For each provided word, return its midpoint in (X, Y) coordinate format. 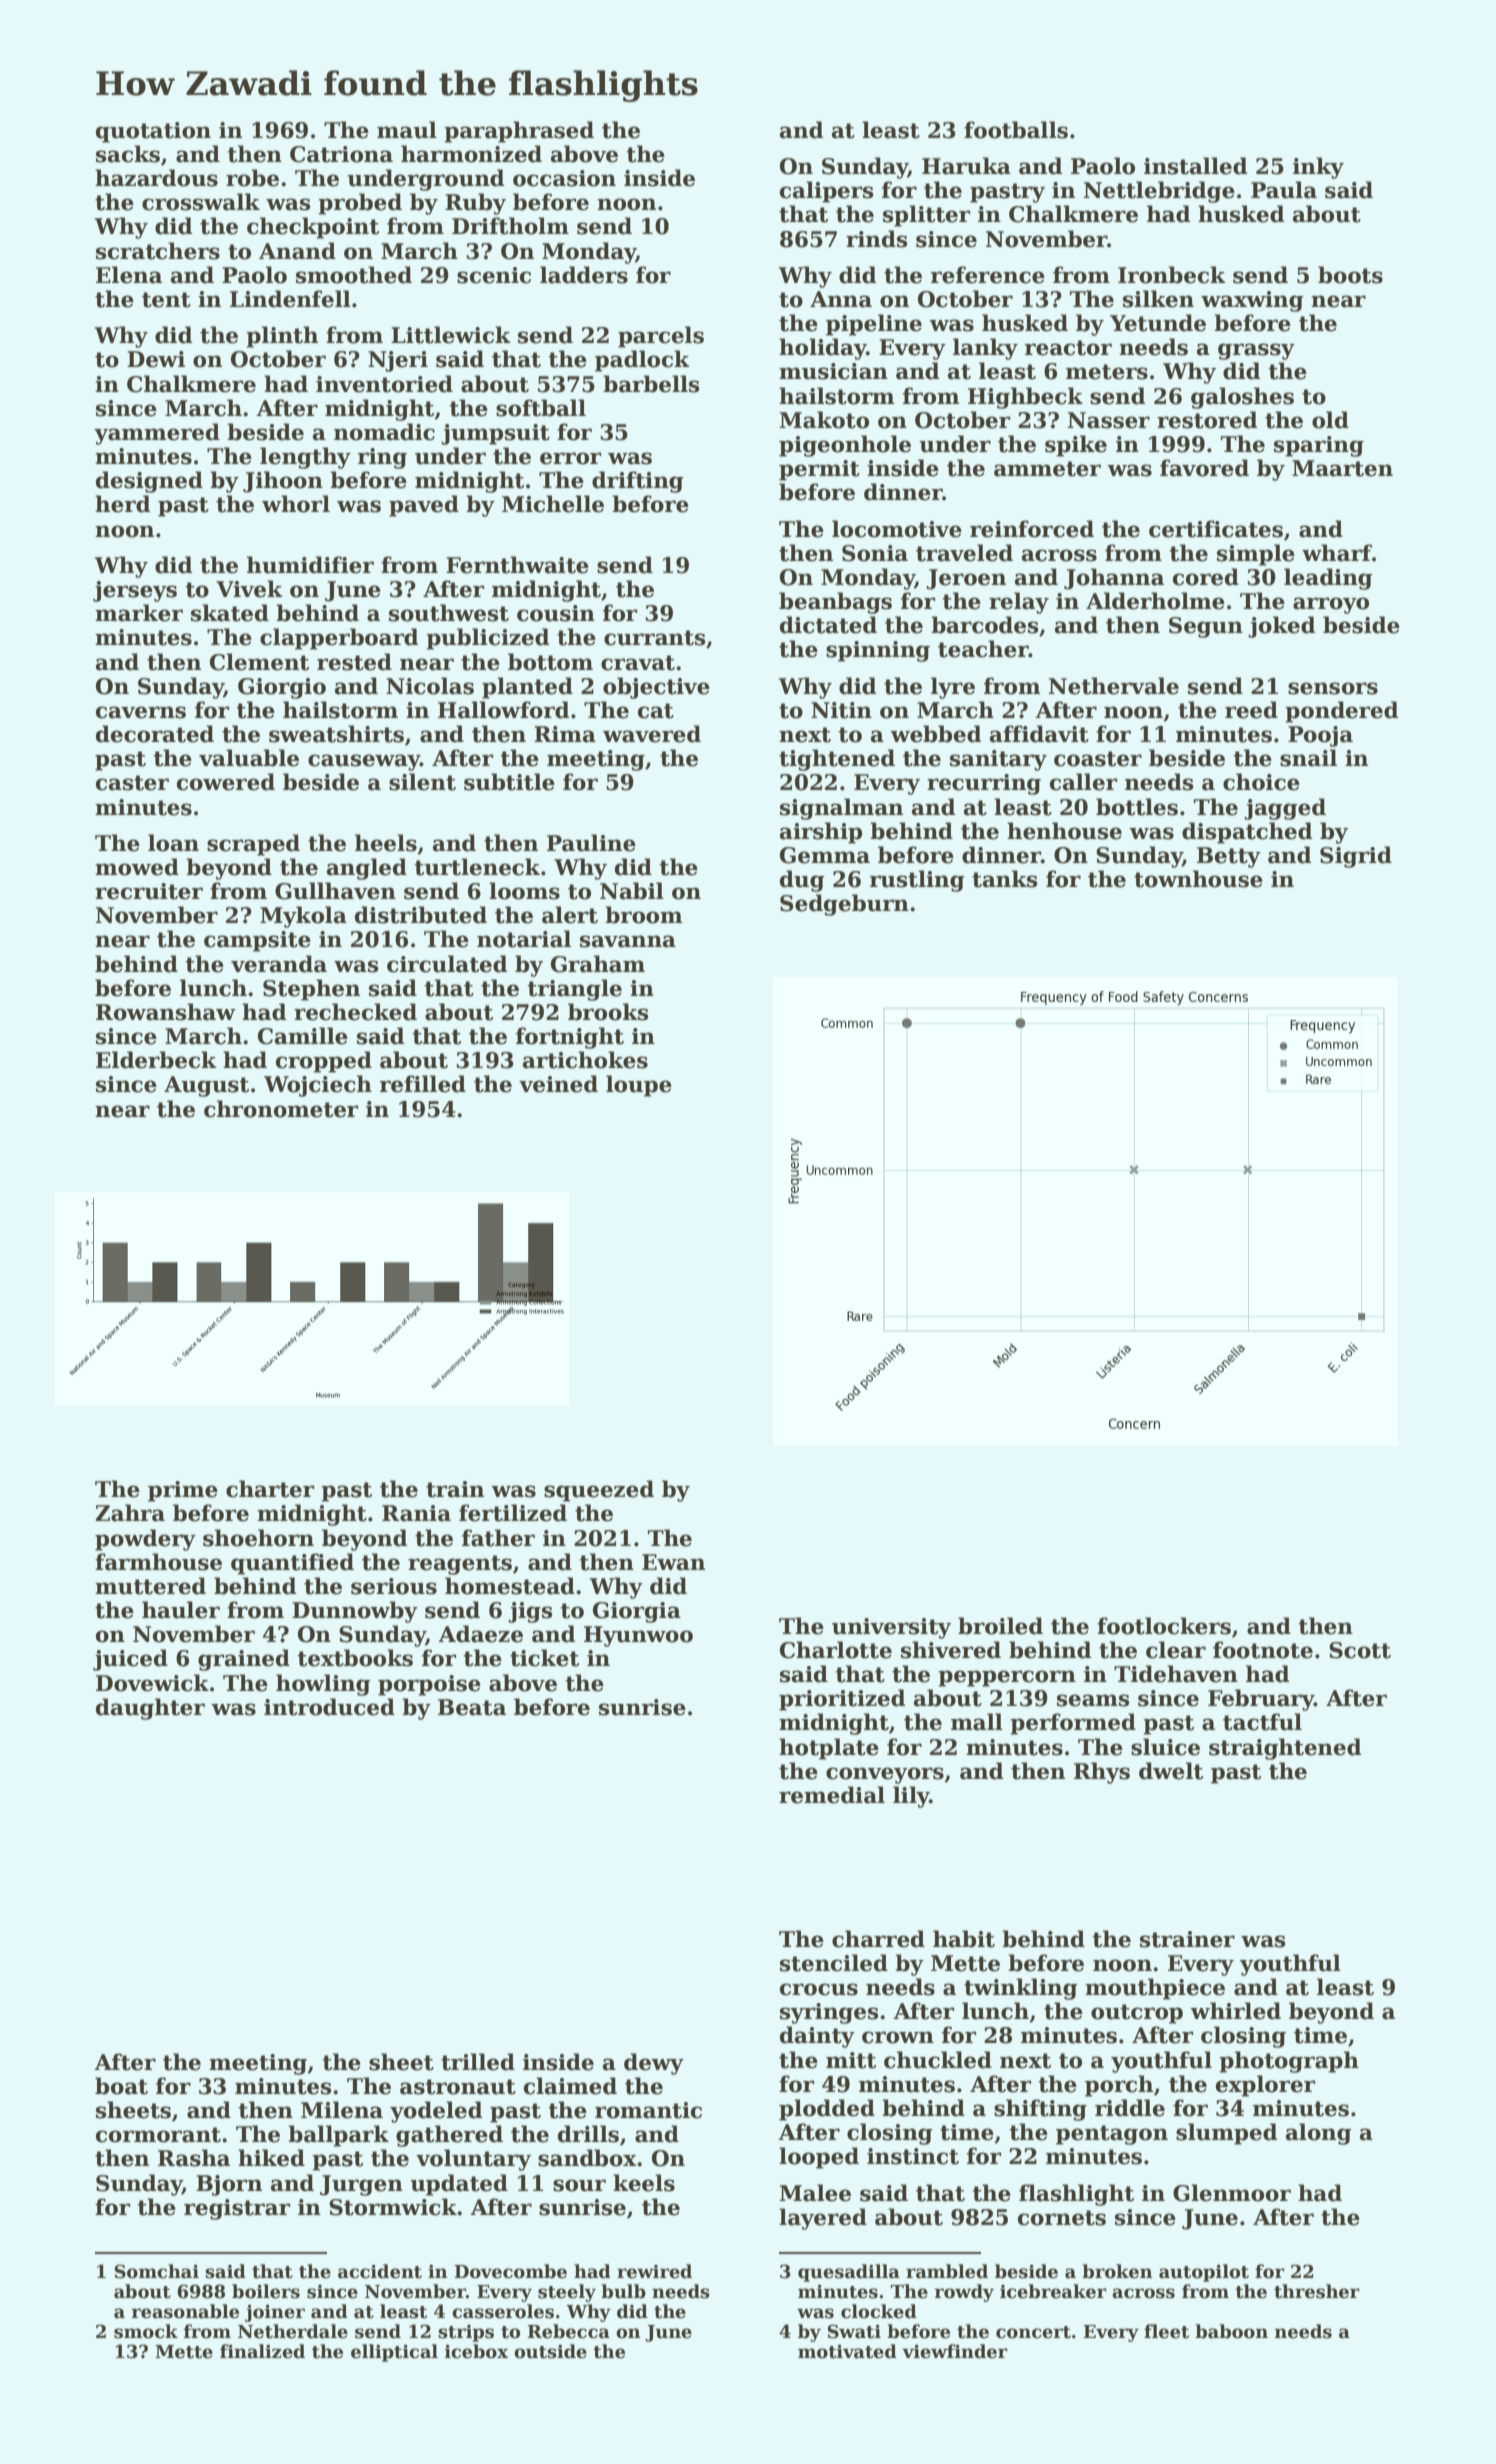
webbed (935, 734)
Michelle (553, 504)
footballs (1016, 130)
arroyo (1331, 605)
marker (139, 613)
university (891, 1628)
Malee (815, 2193)
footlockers (1164, 1626)
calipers (826, 192)
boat (121, 2086)
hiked (271, 2158)
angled (367, 869)
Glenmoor (1232, 2193)
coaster (1098, 759)
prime (183, 1491)
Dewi (156, 359)
